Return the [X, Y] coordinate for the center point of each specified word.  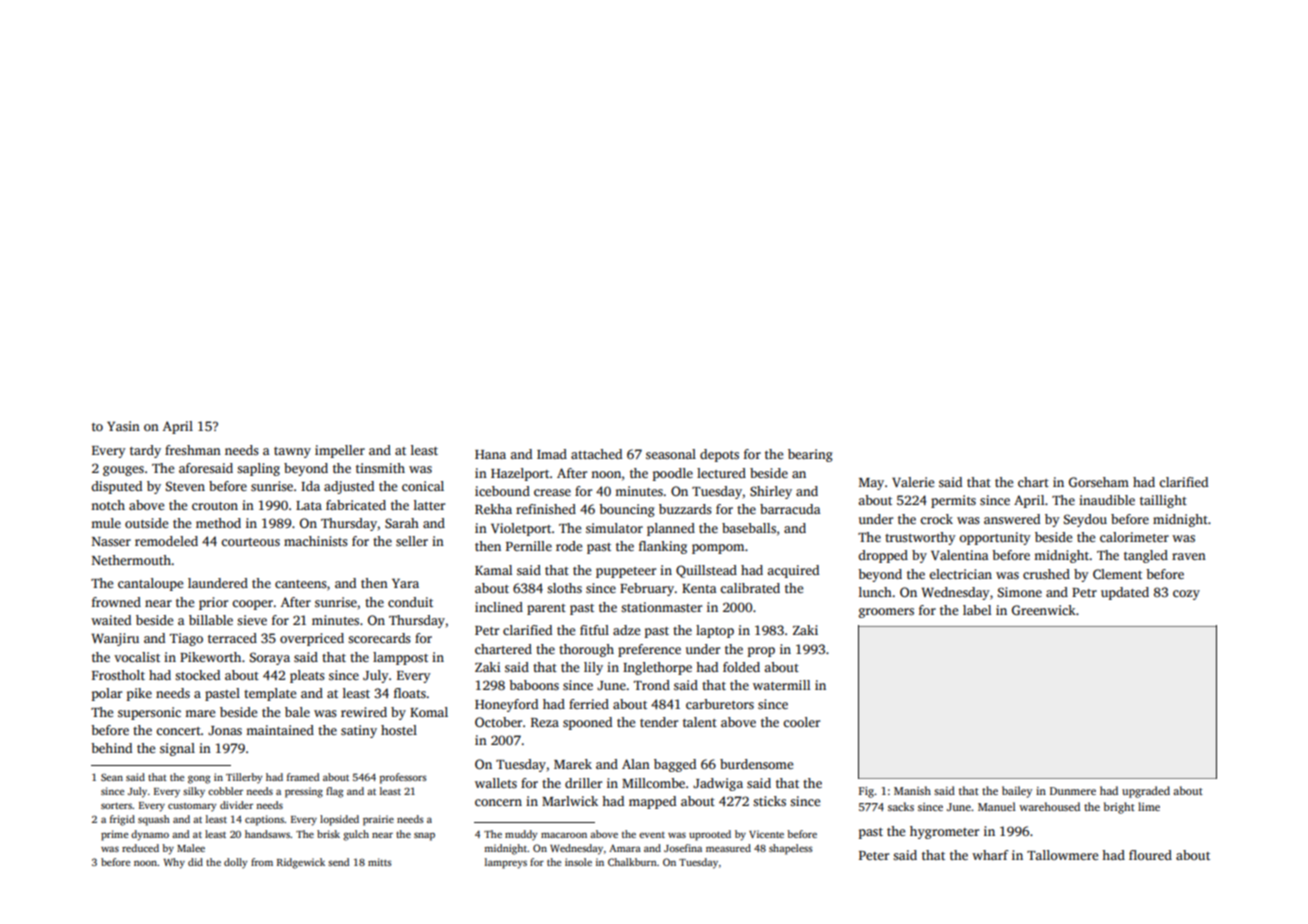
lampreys [506, 863]
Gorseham [1099, 482]
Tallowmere [1062, 855]
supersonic [149, 713]
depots [719, 455]
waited [111, 620]
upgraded [1146, 792]
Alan [636, 764]
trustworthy [920, 538]
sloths [564, 588]
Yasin [123, 426]
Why [174, 863]
